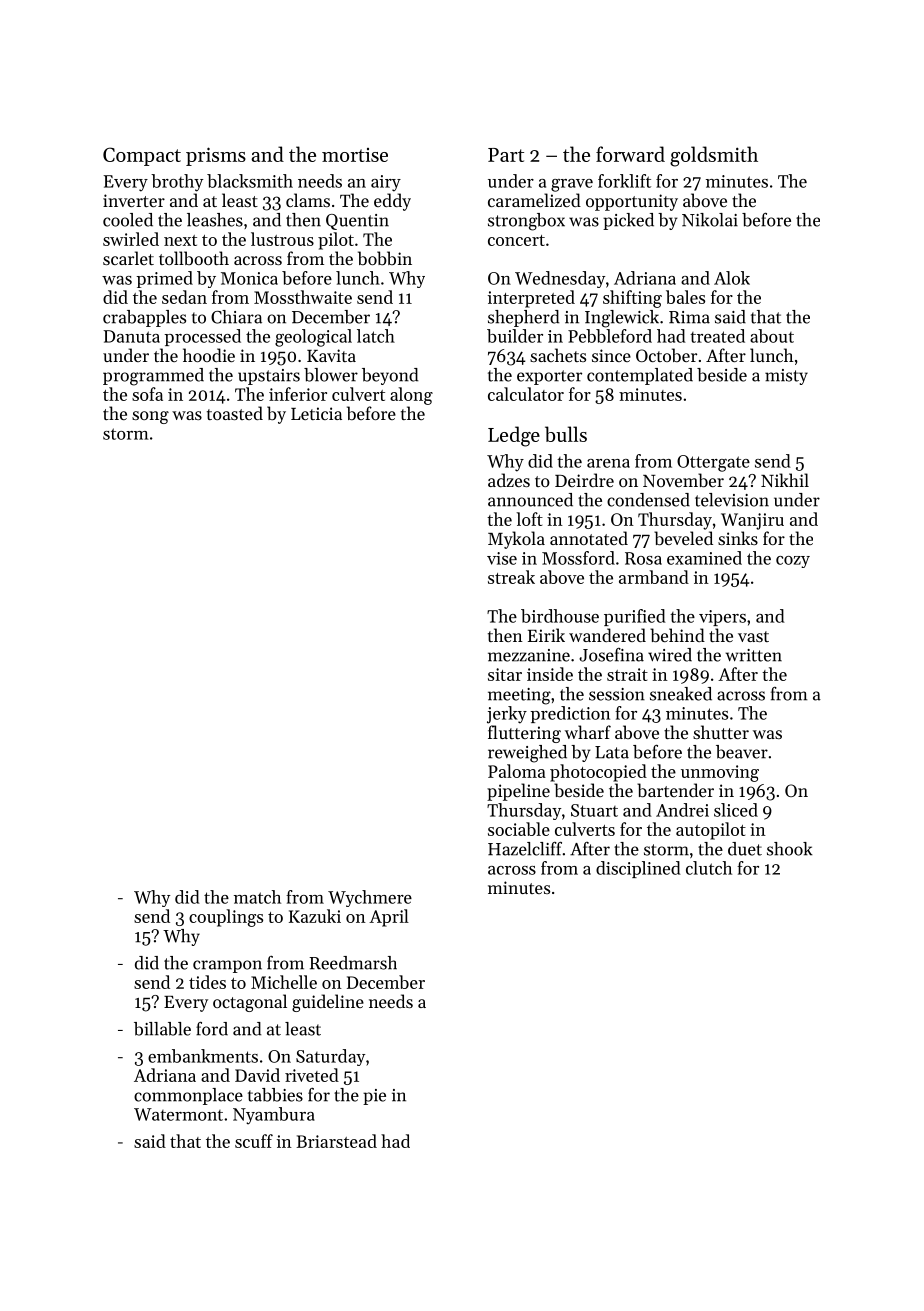 The width and height of the image is (924, 1311). Describe the element at coordinates (150, 417) in the image. I see `song` at that location.
